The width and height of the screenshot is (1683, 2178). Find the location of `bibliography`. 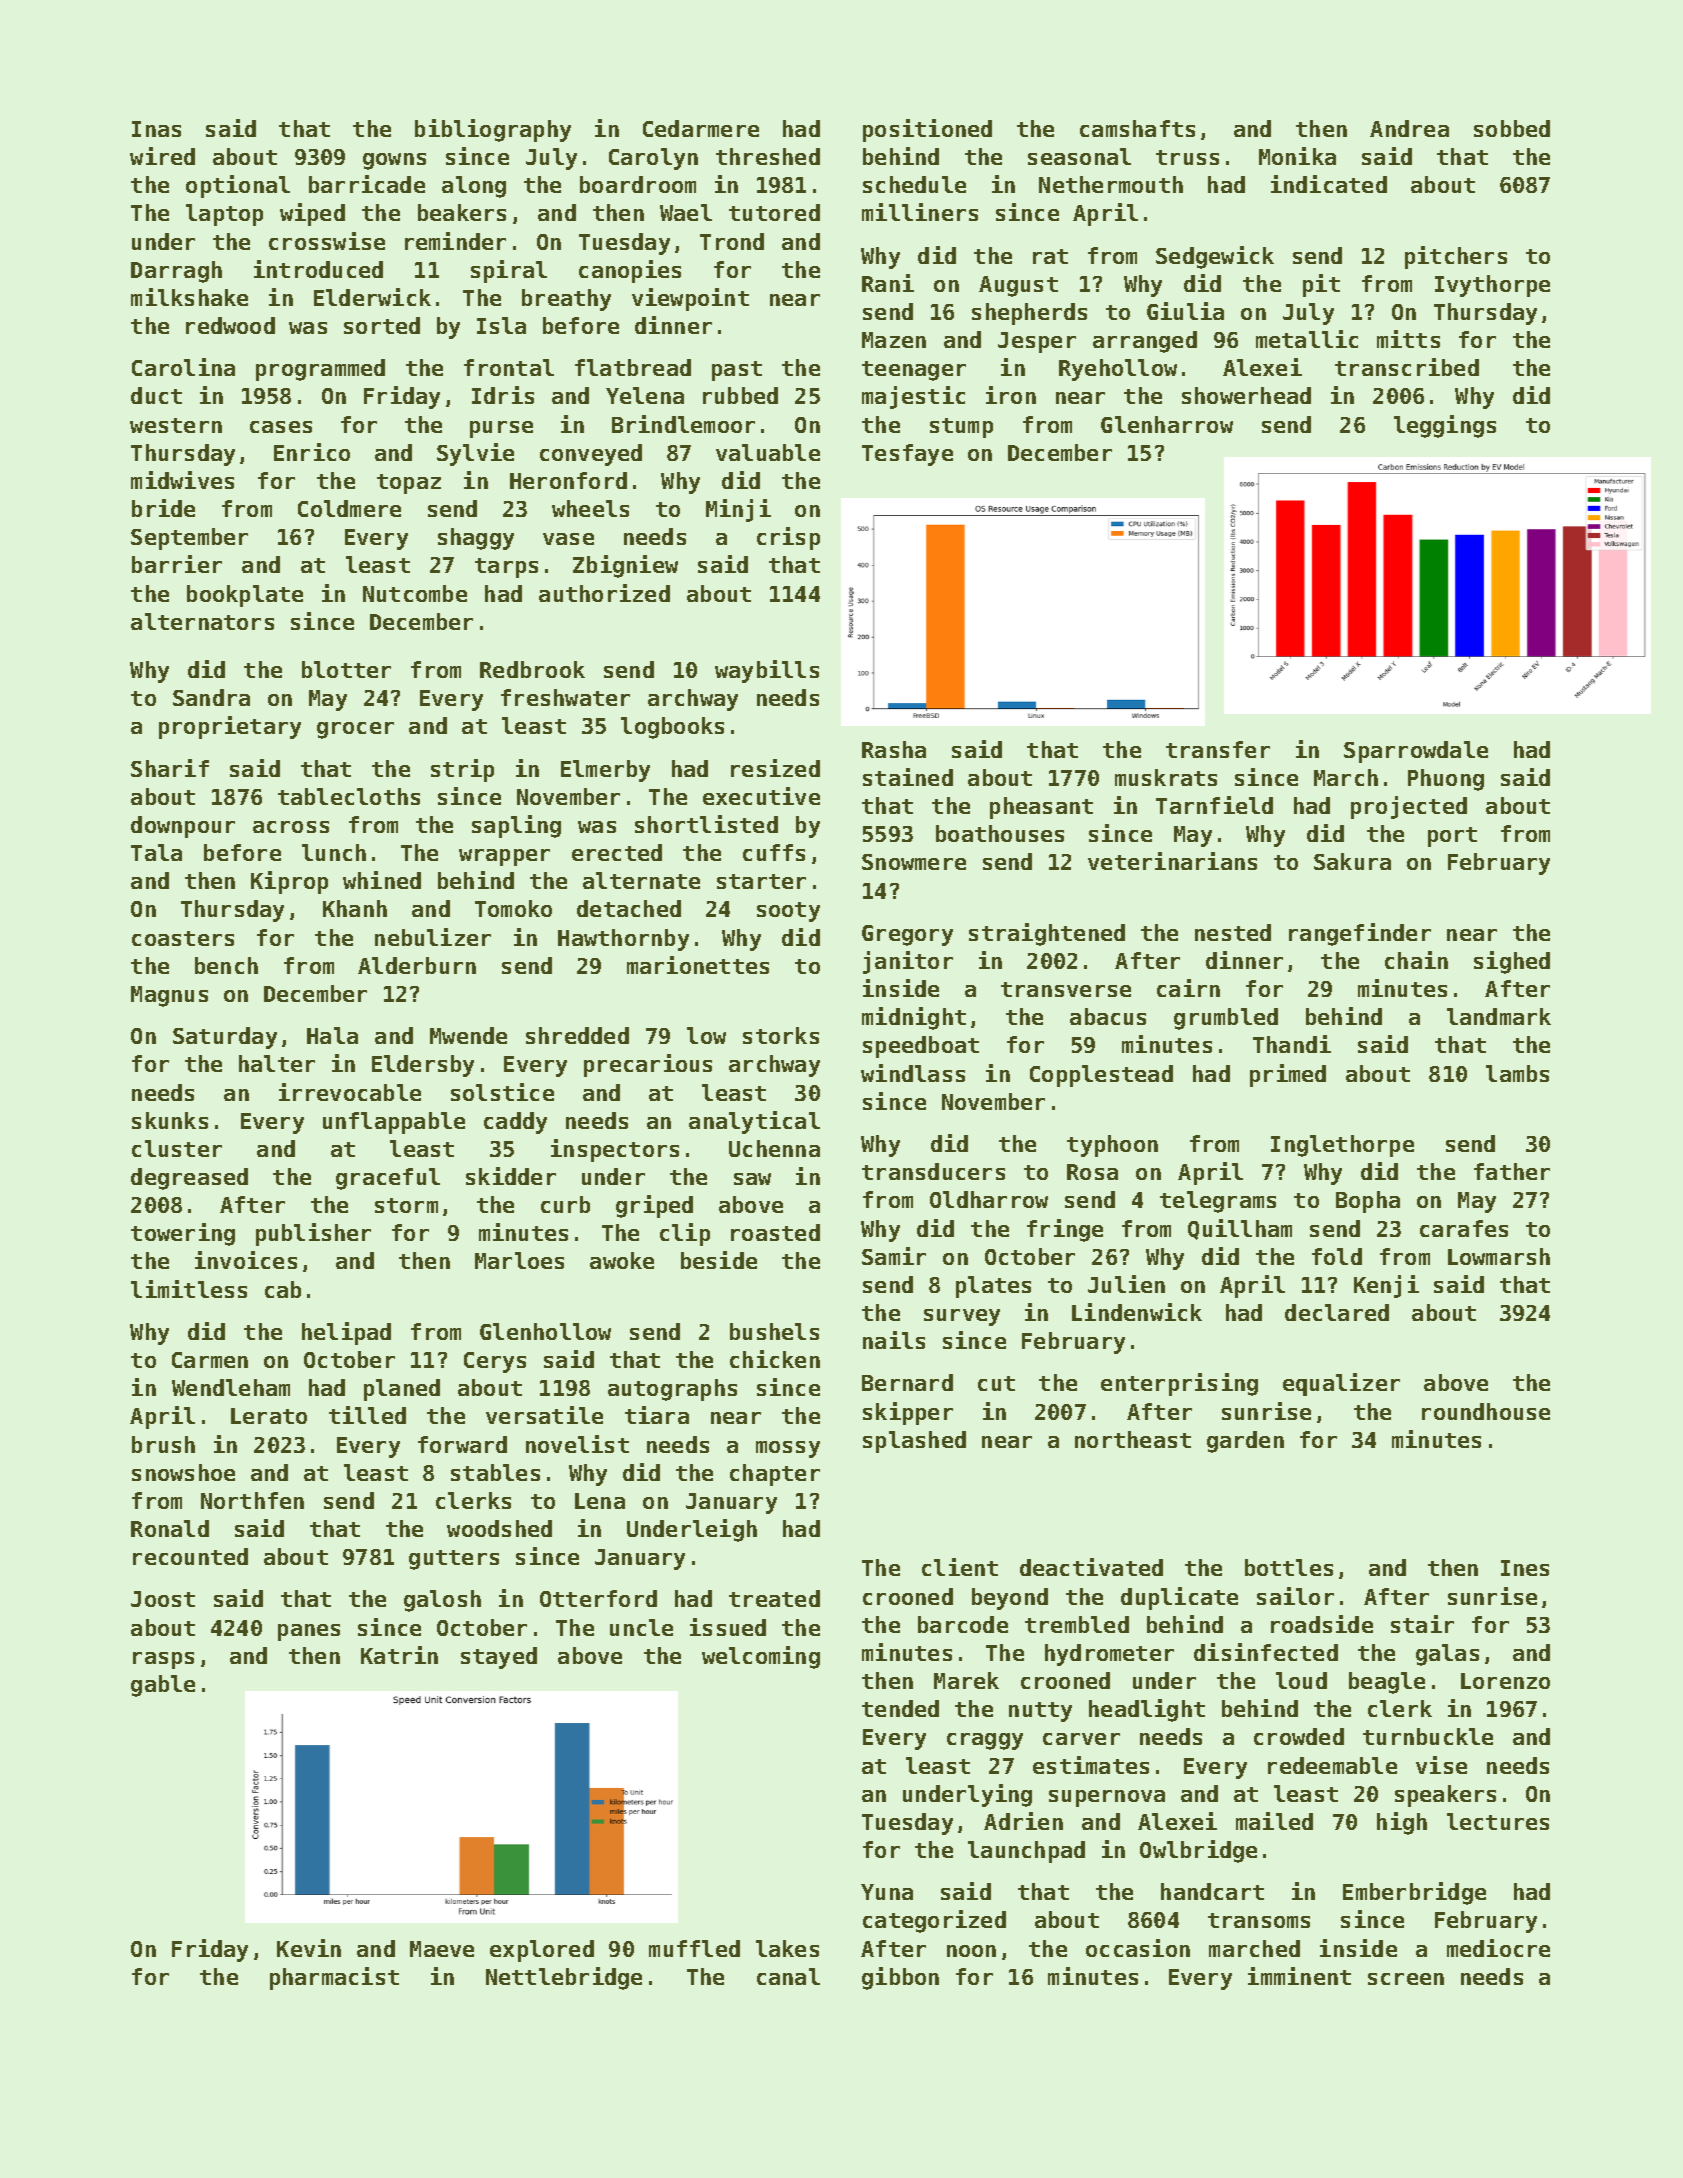

bibliography is located at coordinates (493, 130).
